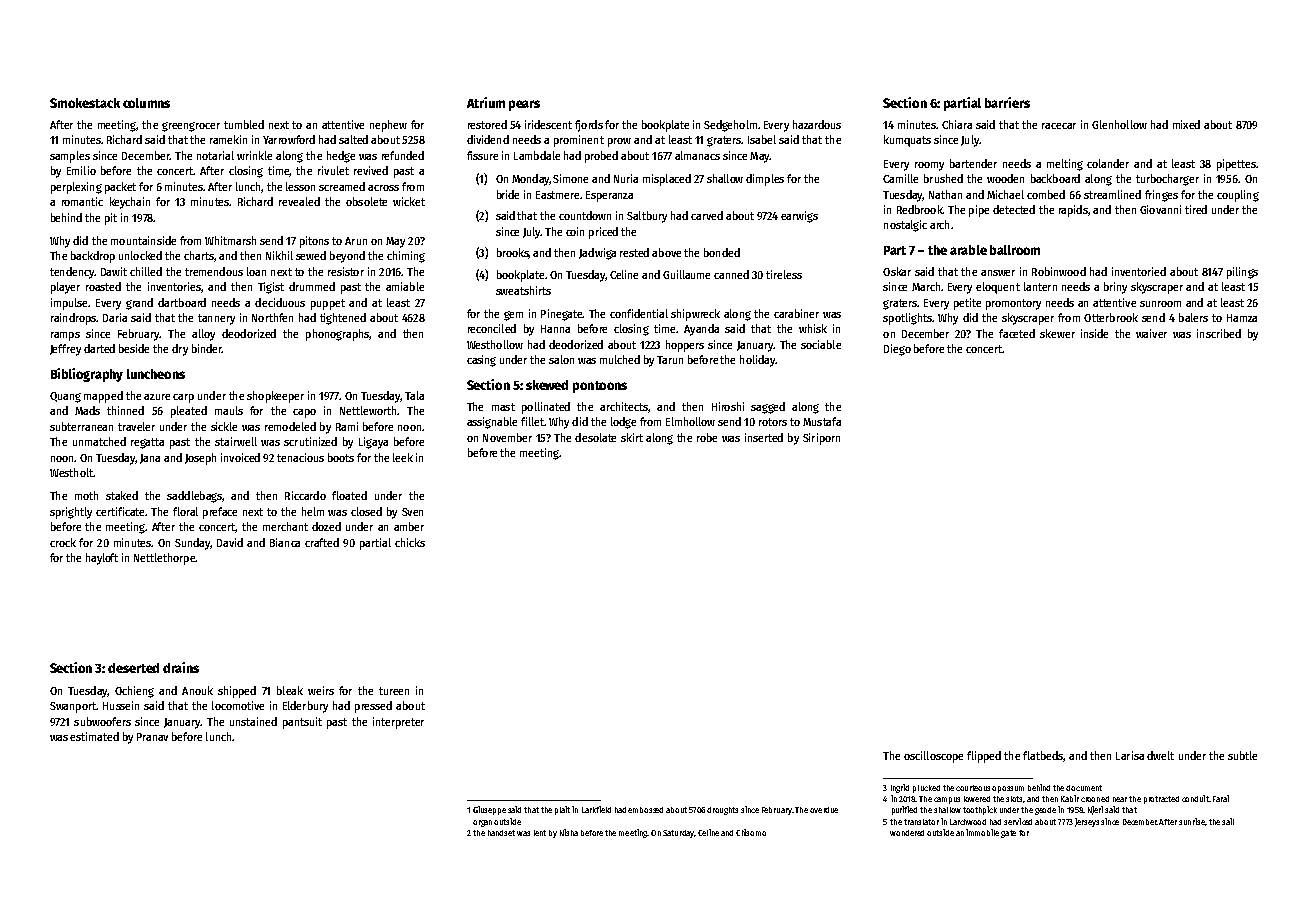 This screenshot has height=924, width=1308. Describe the element at coordinates (822, 421) in the screenshot. I see `Mustafa` at that location.
